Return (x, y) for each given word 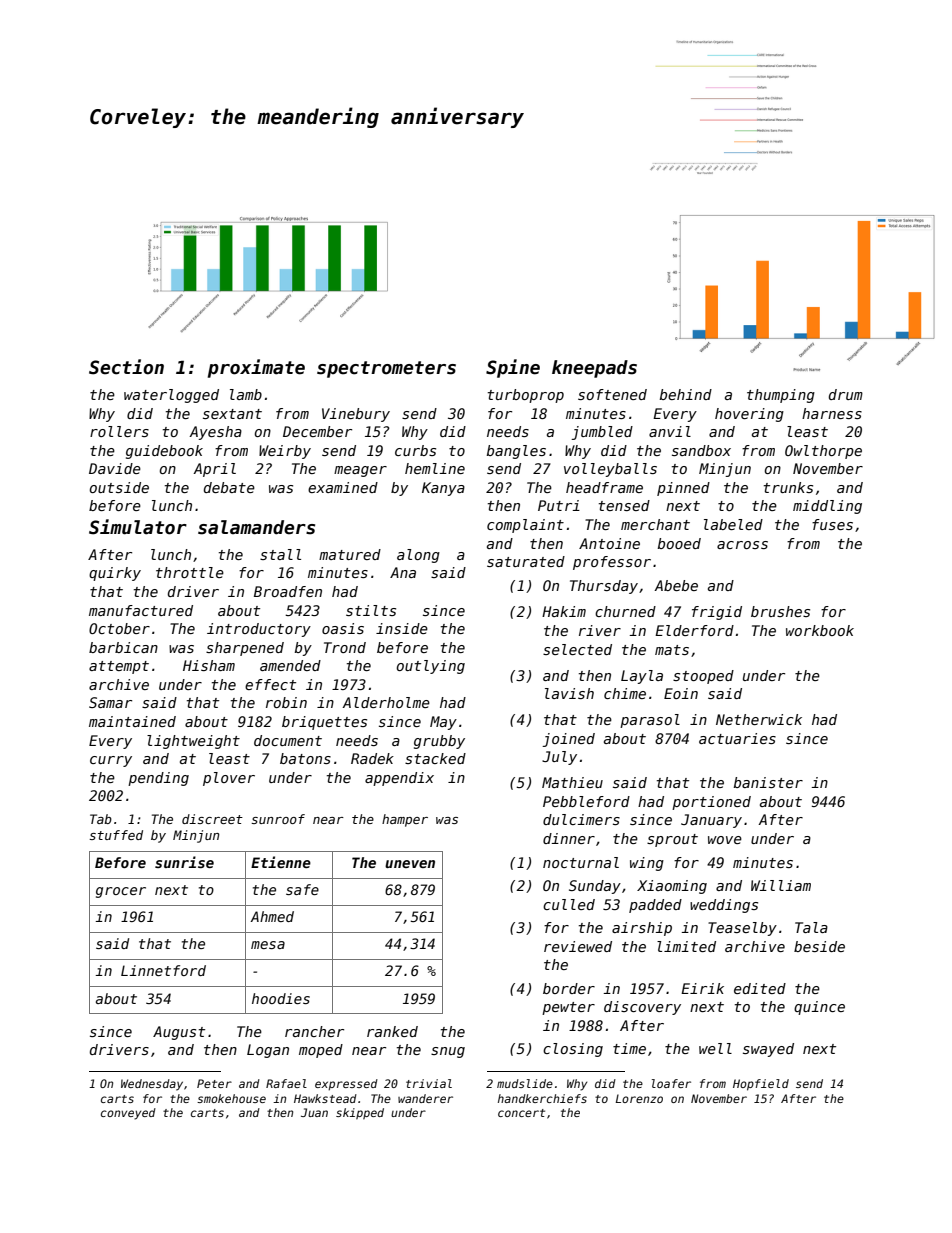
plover (229, 779)
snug (448, 1052)
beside (819, 946)
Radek (372, 758)
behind (686, 394)
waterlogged (171, 396)
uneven (410, 864)
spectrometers (386, 369)
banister (768, 782)
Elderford (694, 630)
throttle (190, 572)
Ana (403, 572)
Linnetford (163, 970)
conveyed (128, 1114)
